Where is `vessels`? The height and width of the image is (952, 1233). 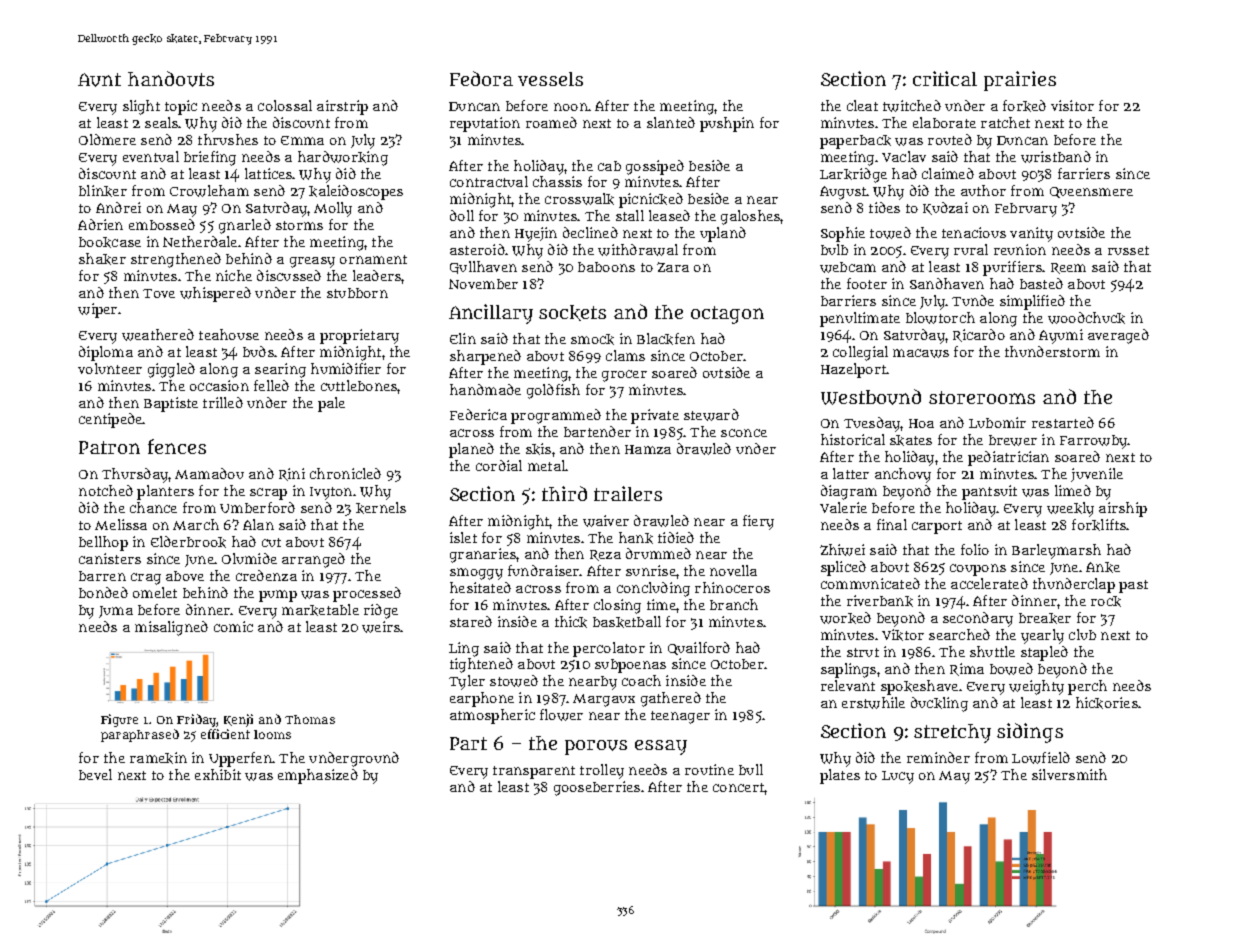 vessels is located at coordinates (550, 79).
